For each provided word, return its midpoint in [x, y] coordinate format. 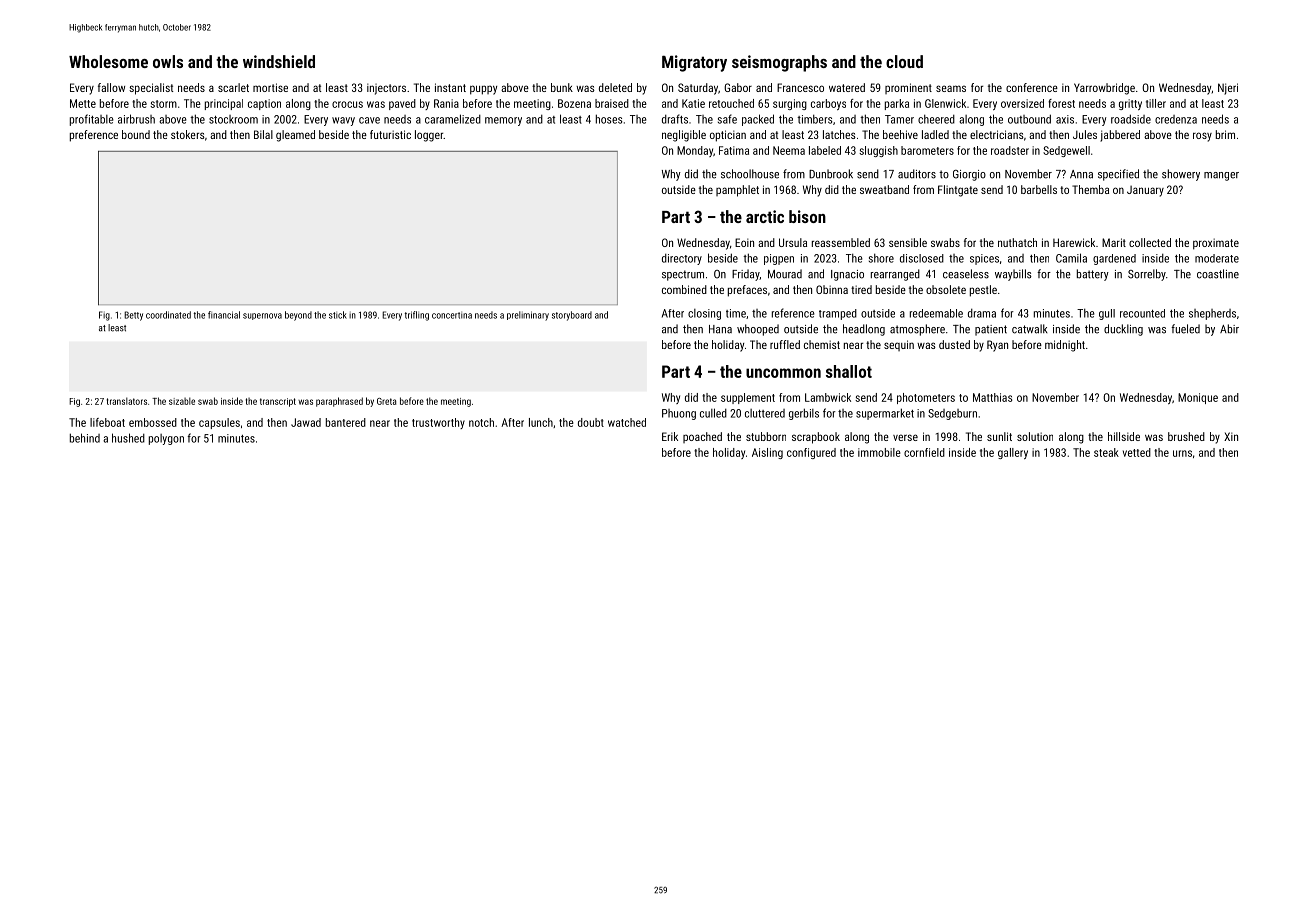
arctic [765, 216]
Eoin [744, 242]
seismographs [779, 63]
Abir [1229, 329]
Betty [133, 316]
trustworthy [438, 423]
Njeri [1228, 89]
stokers [188, 134]
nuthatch [1017, 242]
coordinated [168, 315]
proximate [1216, 244]
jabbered [1120, 136]
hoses [609, 119]
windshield [279, 61]
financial [224, 315]
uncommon [783, 373]
